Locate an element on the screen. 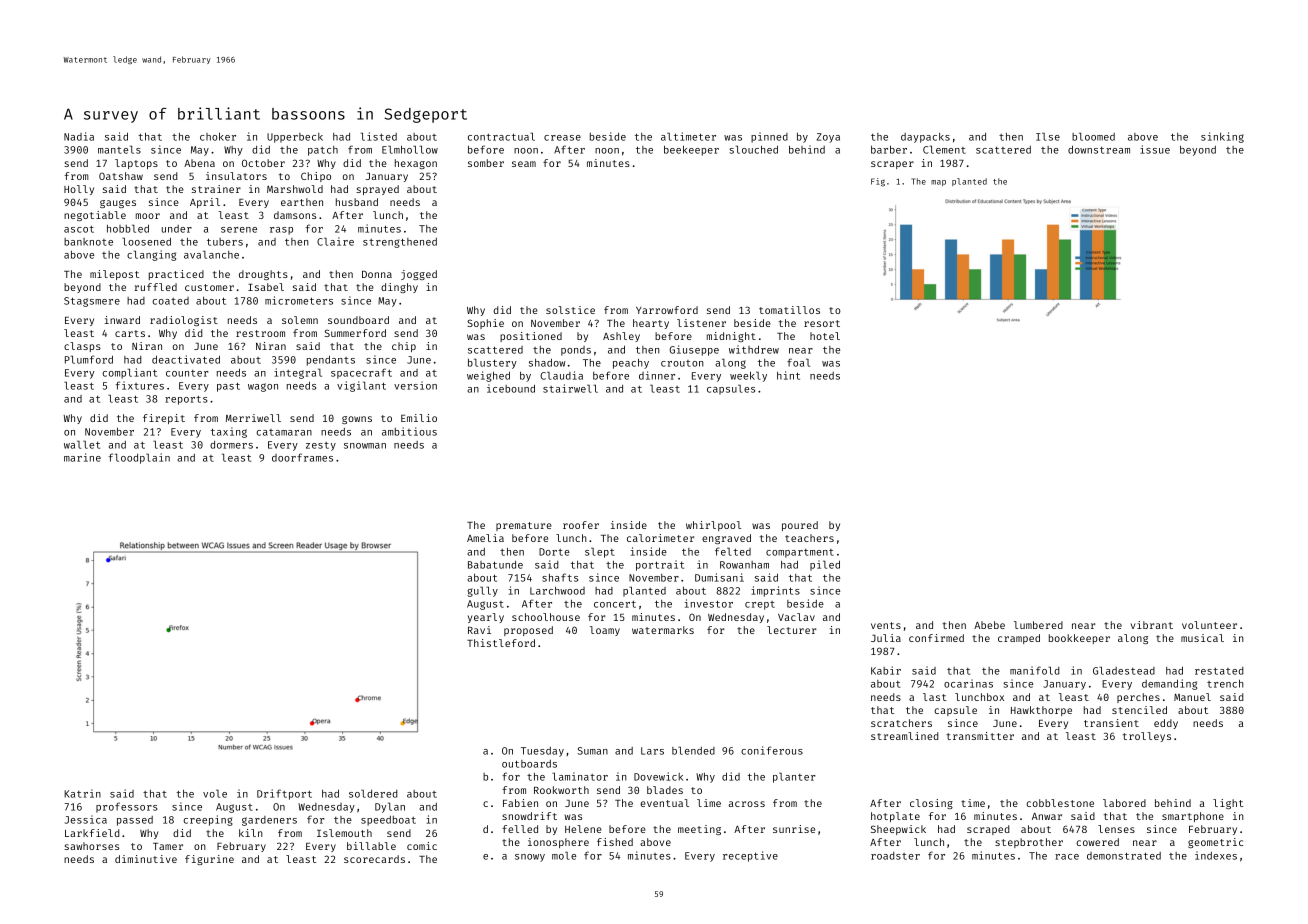 The width and height of the screenshot is (1308, 924). patch is located at coordinates (323, 151).
